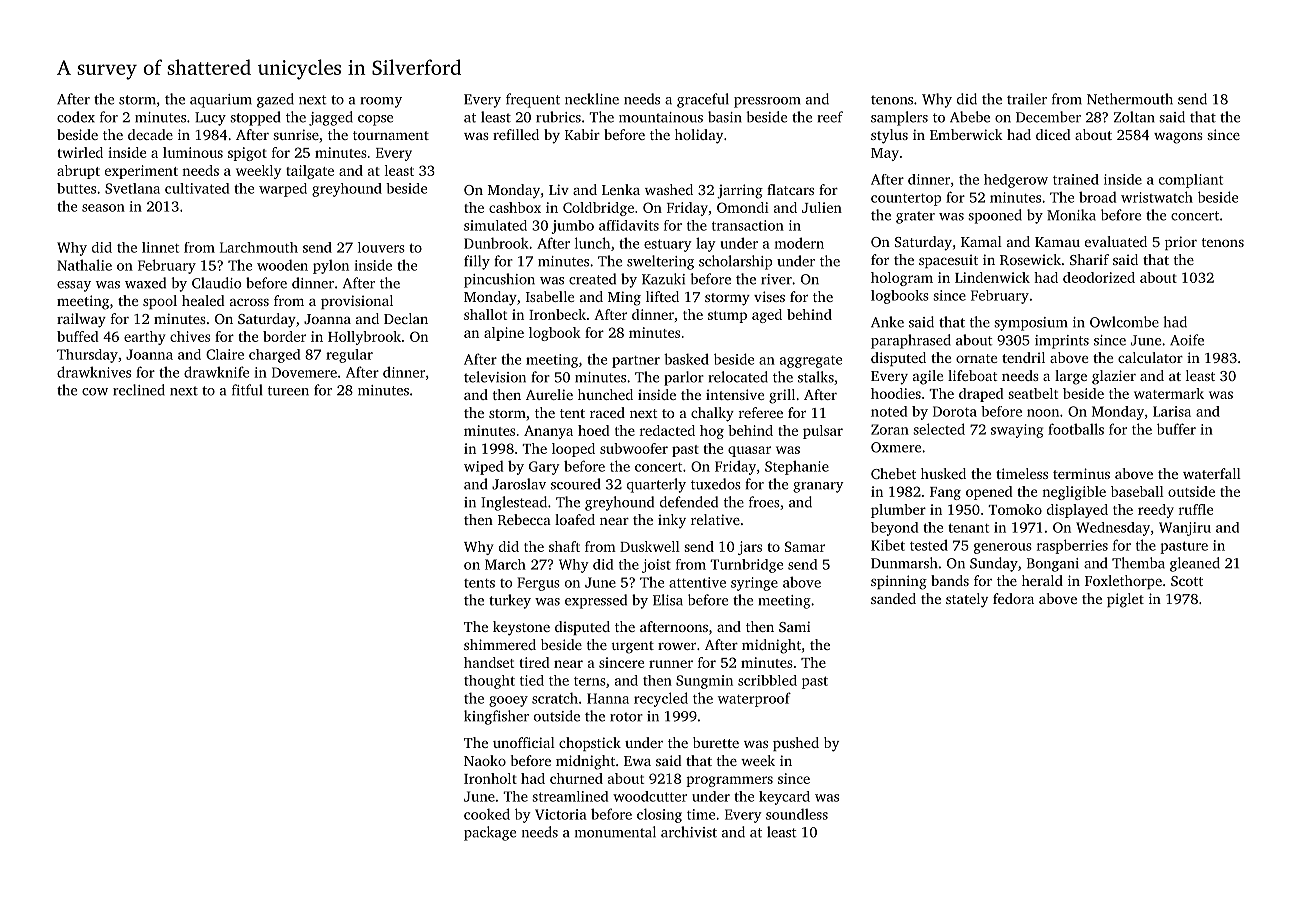 The width and height of the document is (1308, 924). Describe the element at coordinates (1013, 598) in the document. I see `fedora` at that location.
